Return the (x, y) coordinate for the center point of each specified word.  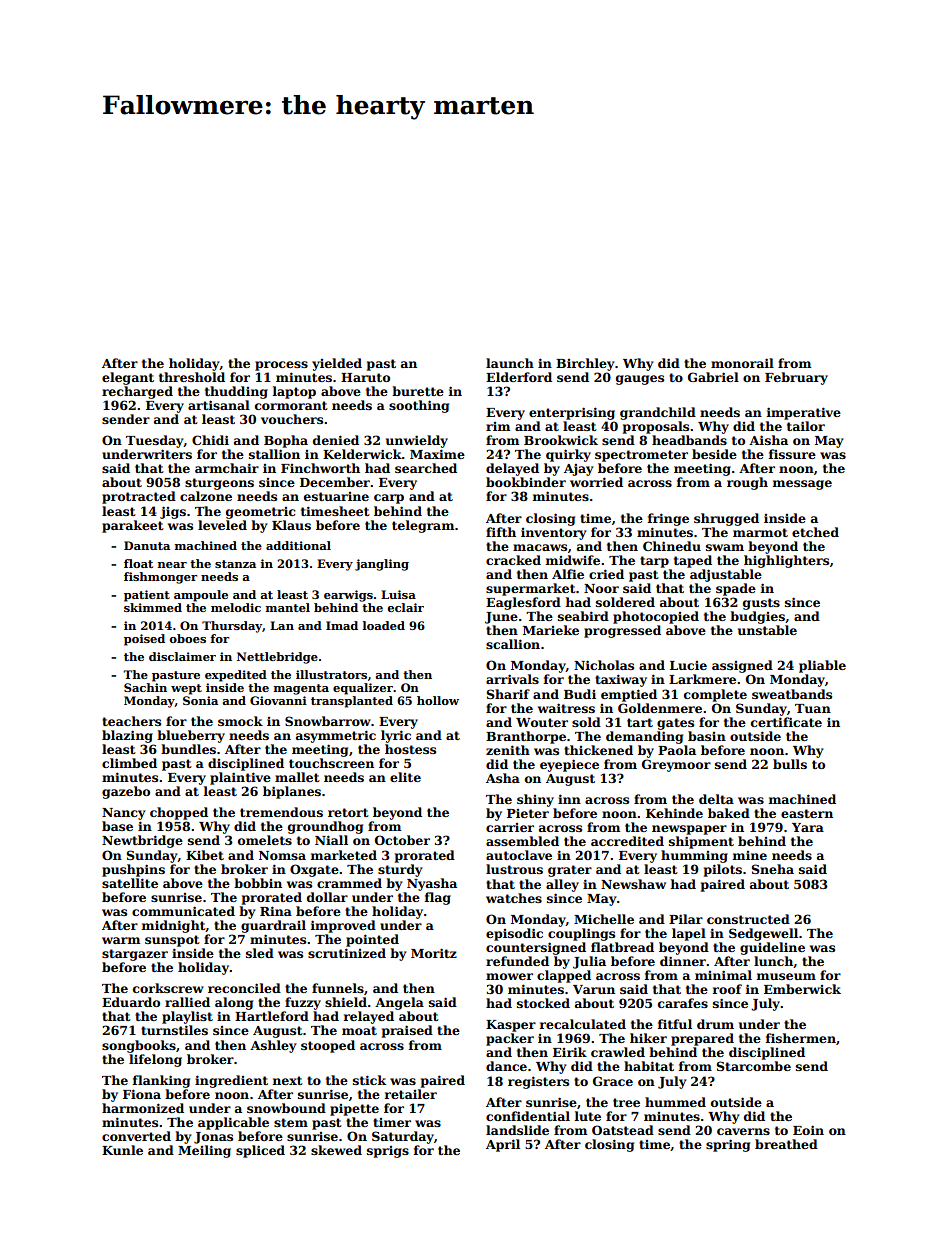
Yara (808, 827)
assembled (522, 841)
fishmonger (160, 578)
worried (596, 482)
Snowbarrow (328, 721)
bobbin (258, 883)
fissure (792, 454)
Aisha (768, 440)
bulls (790, 764)
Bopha (286, 441)
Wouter (542, 722)
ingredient (231, 1081)
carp (389, 499)
